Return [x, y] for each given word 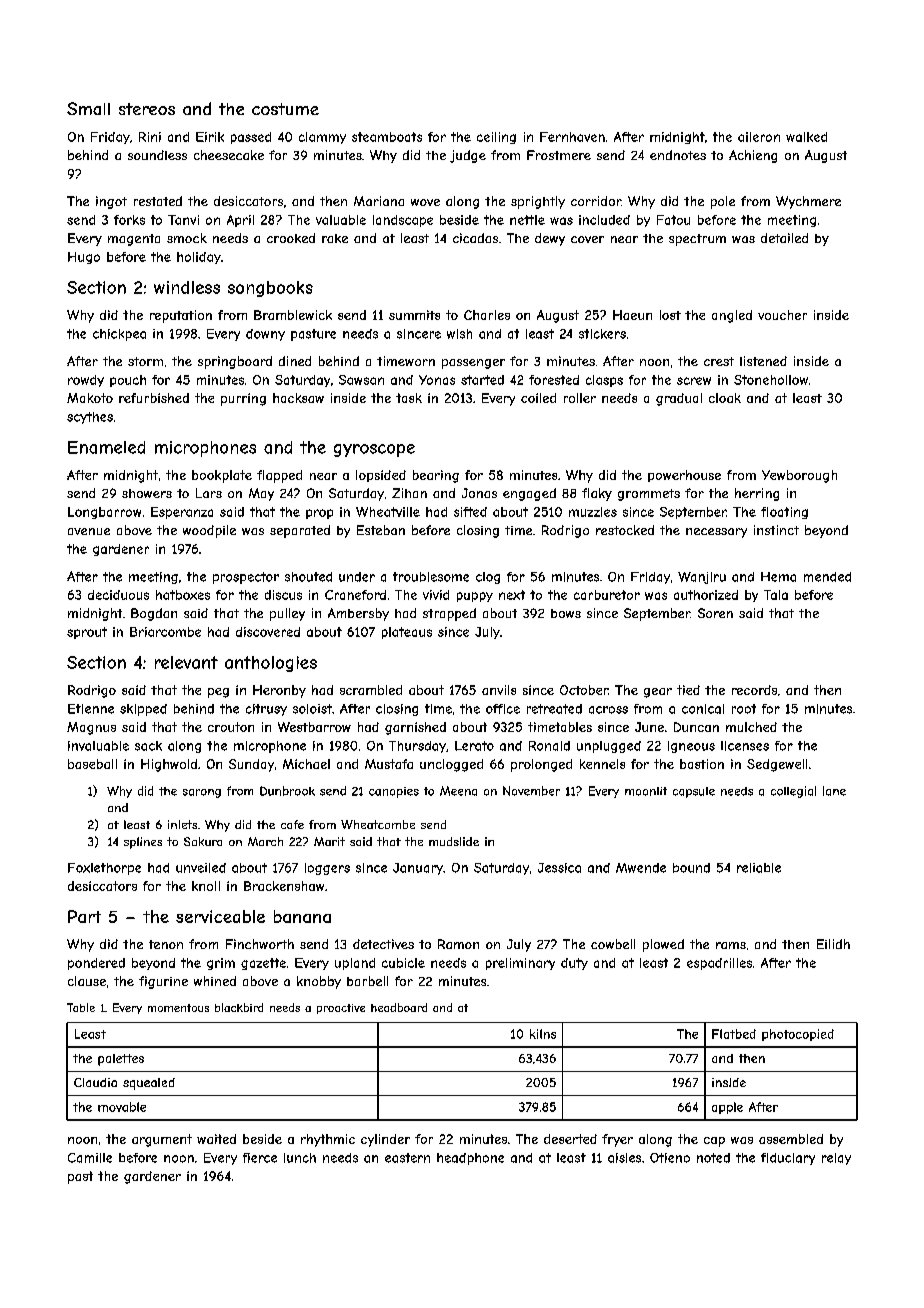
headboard [399, 1007]
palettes [121, 1060]
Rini [150, 137]
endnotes [678, 155]
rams [731, 945]
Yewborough [799, 476]
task [409, 398]
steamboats [387, 137]
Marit [329, 841]
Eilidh [833, 944]
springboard [235, 362]
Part [84, 916]
